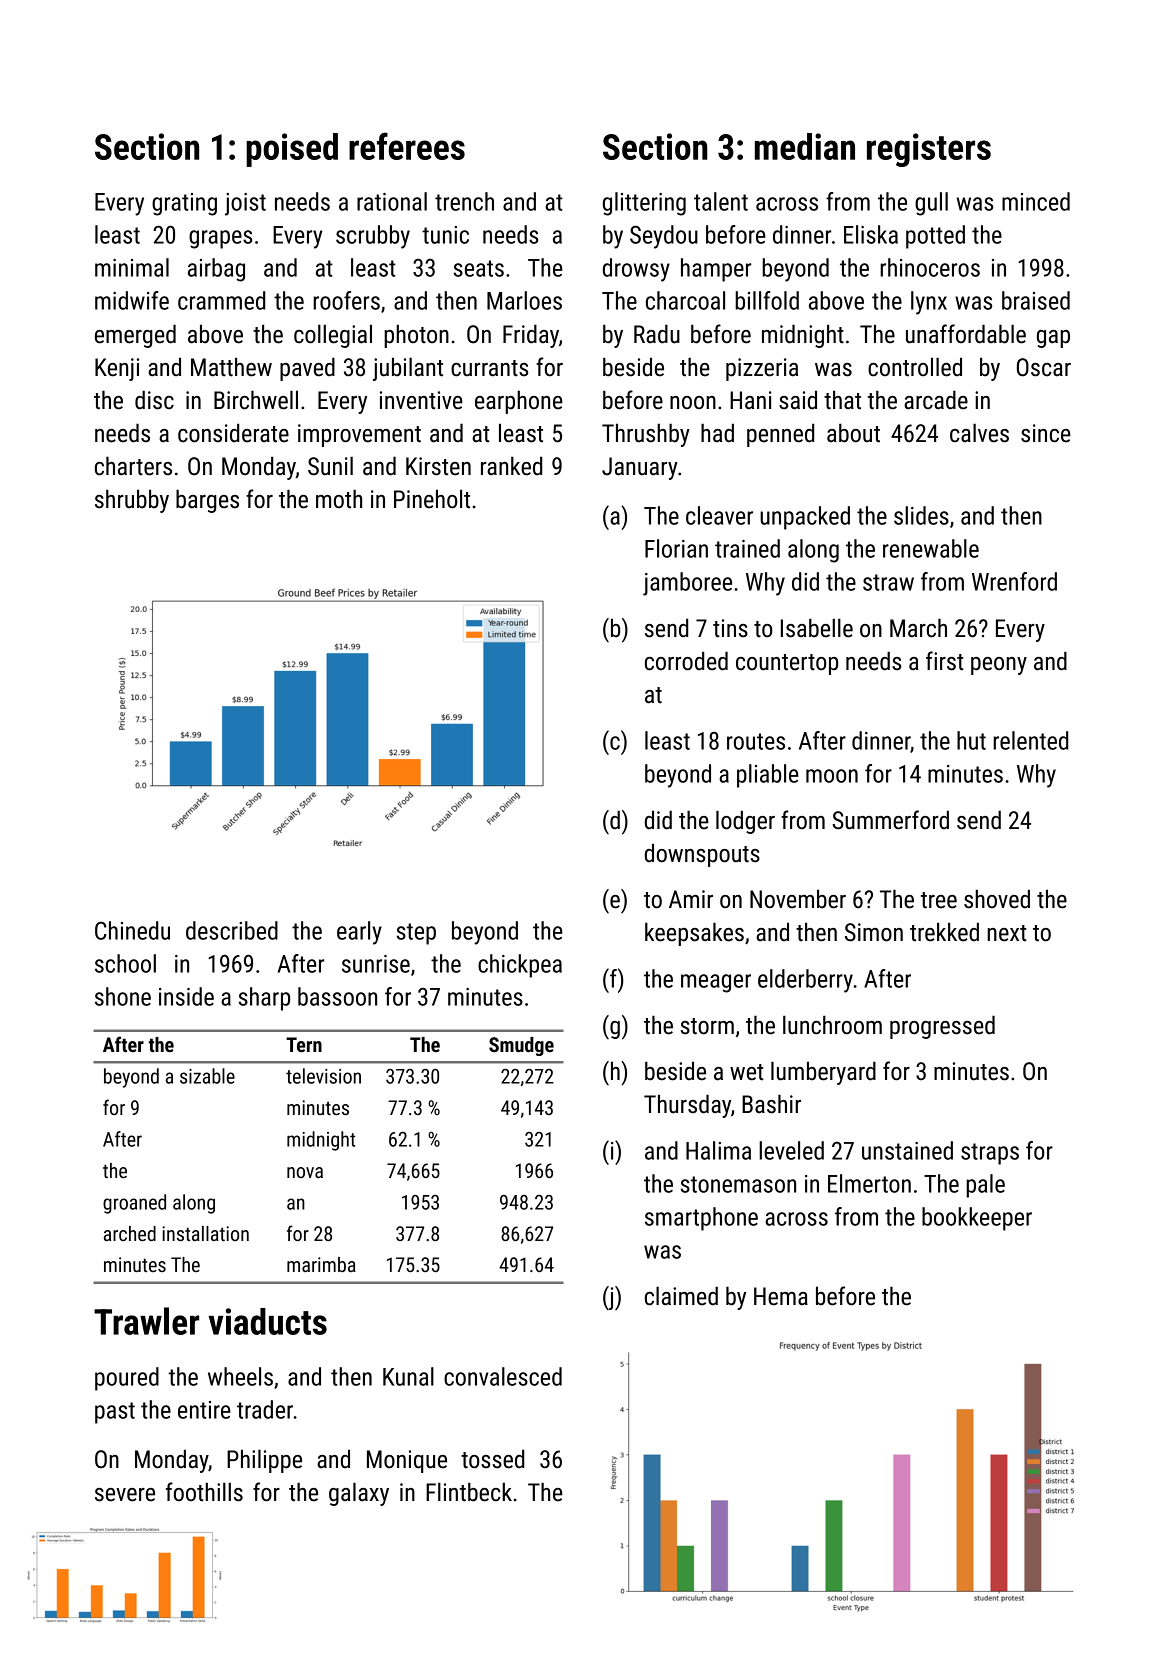 Image resolution: width=1165 pixels, height=1654 pixels. What do you see at coordinates (132, 267) in the screenshot?
I see `minimal` at bounding box center [132, 267].
